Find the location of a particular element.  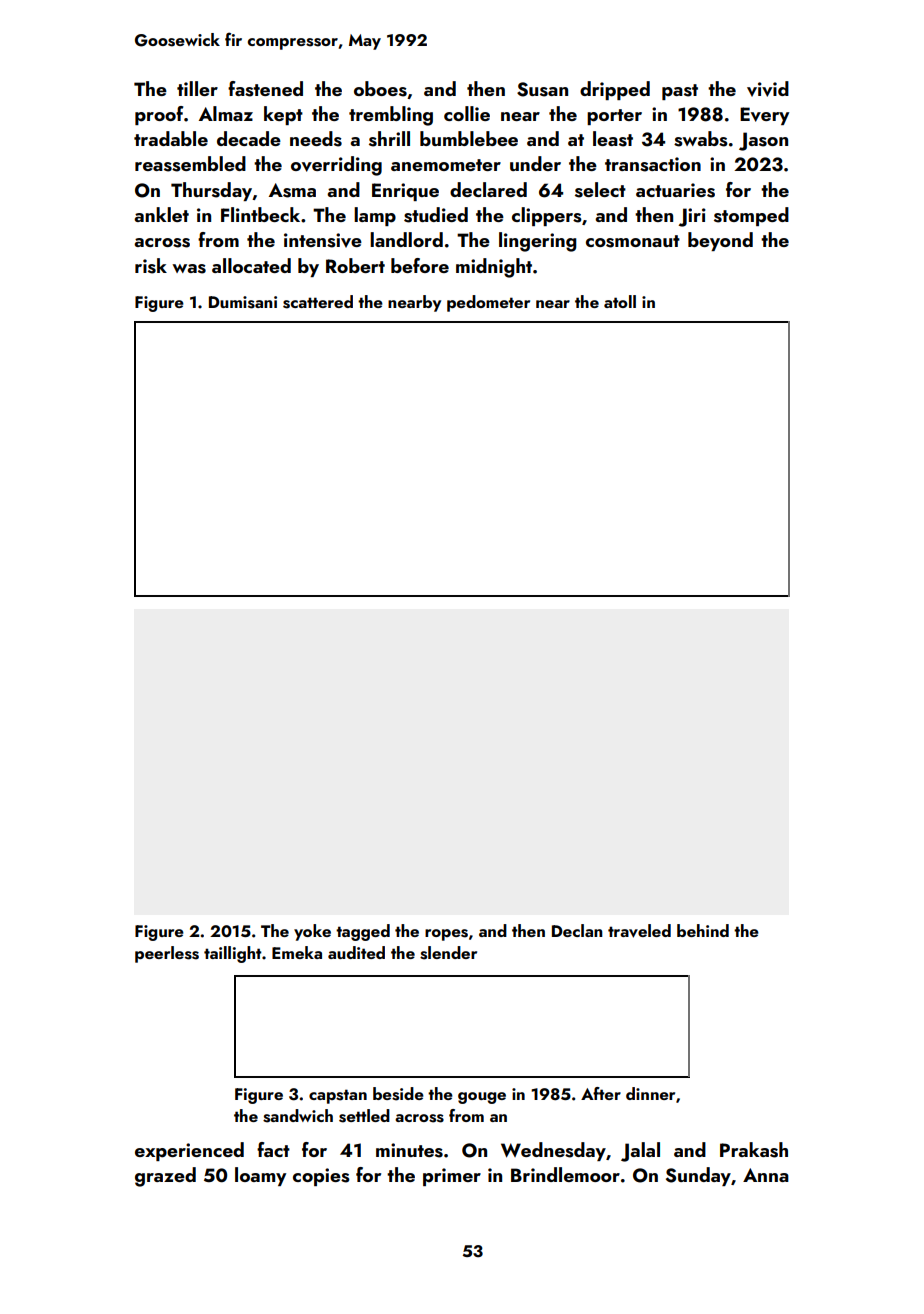

ropes is located at coordinates (446, 935).
